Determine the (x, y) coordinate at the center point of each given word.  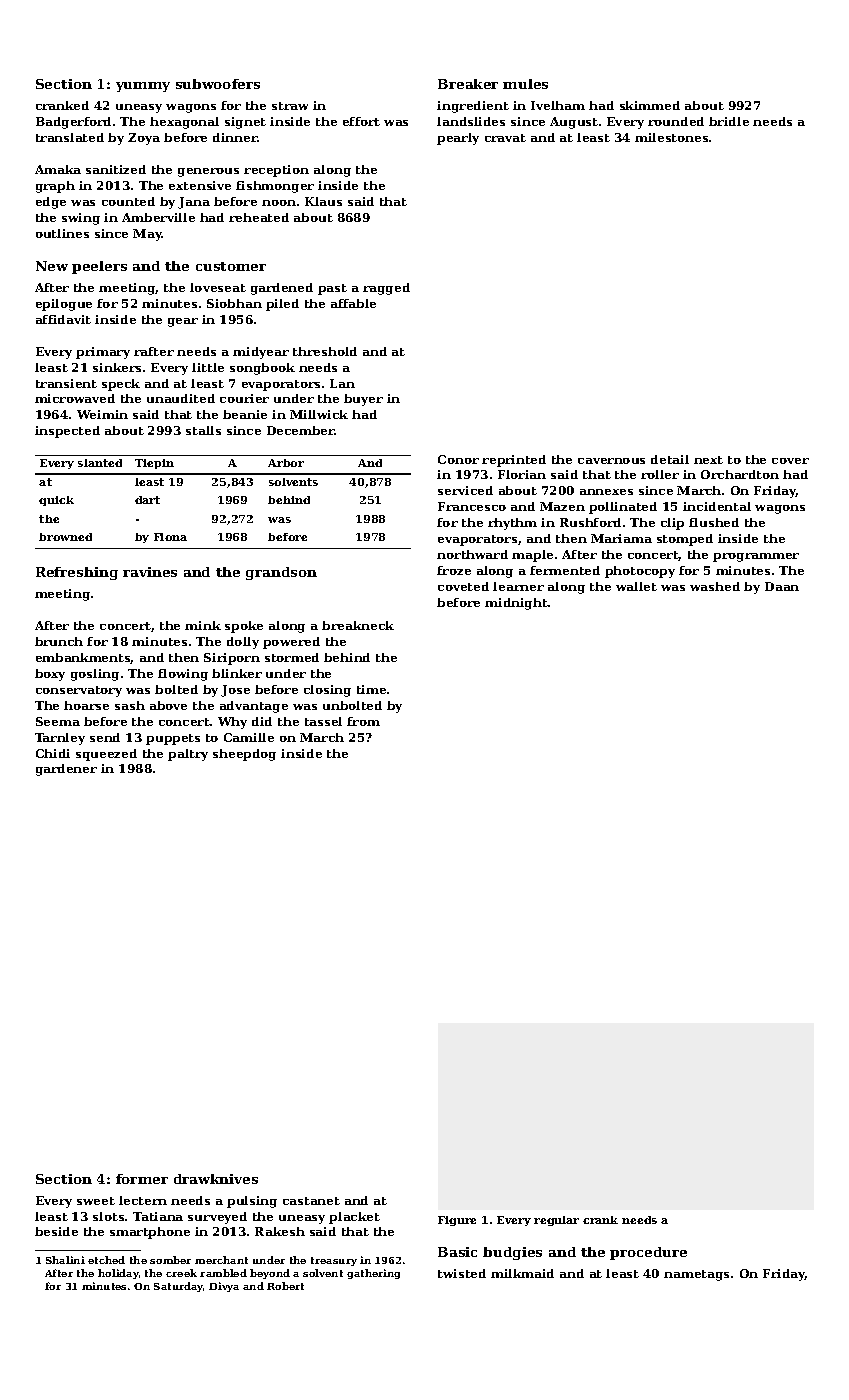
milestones (671, 137)
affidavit (63, 319)
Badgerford (73, 123)
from (363, 721)
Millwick (319, 414)
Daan (782, 586)
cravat (505, 138)
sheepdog (244, 755)
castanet (311, 1201)
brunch (59, 641)
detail (670, 459)
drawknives (216, 1179)
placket (354, 1218)
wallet (636, 586)
